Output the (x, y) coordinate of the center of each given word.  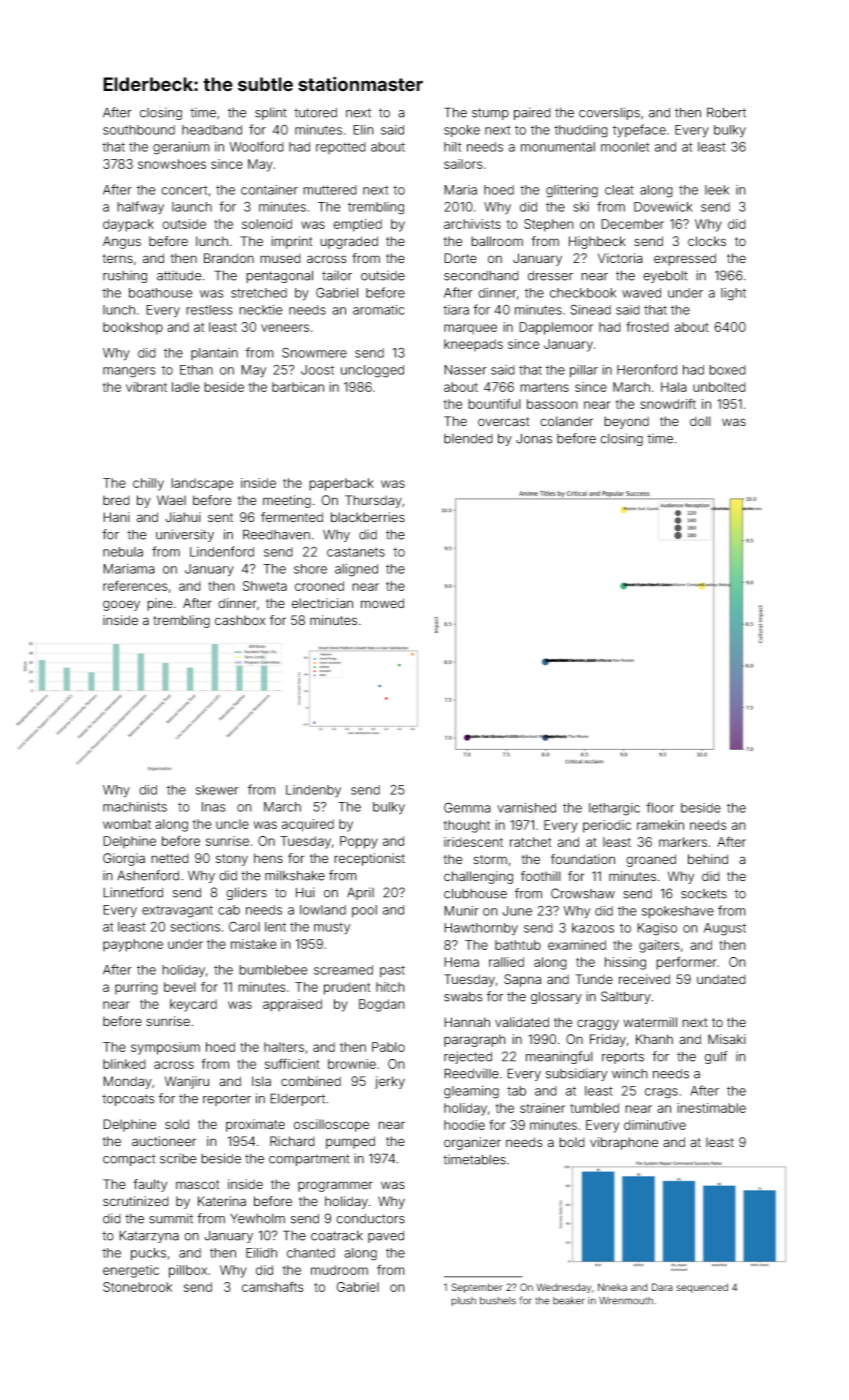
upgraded (349, 242)
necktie (261, 310)
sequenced (702, 1288)
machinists (135, 807)
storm (490, 859)
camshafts (273, 1286)
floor (660, 807)
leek (717, 190)
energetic (131, 1271)
